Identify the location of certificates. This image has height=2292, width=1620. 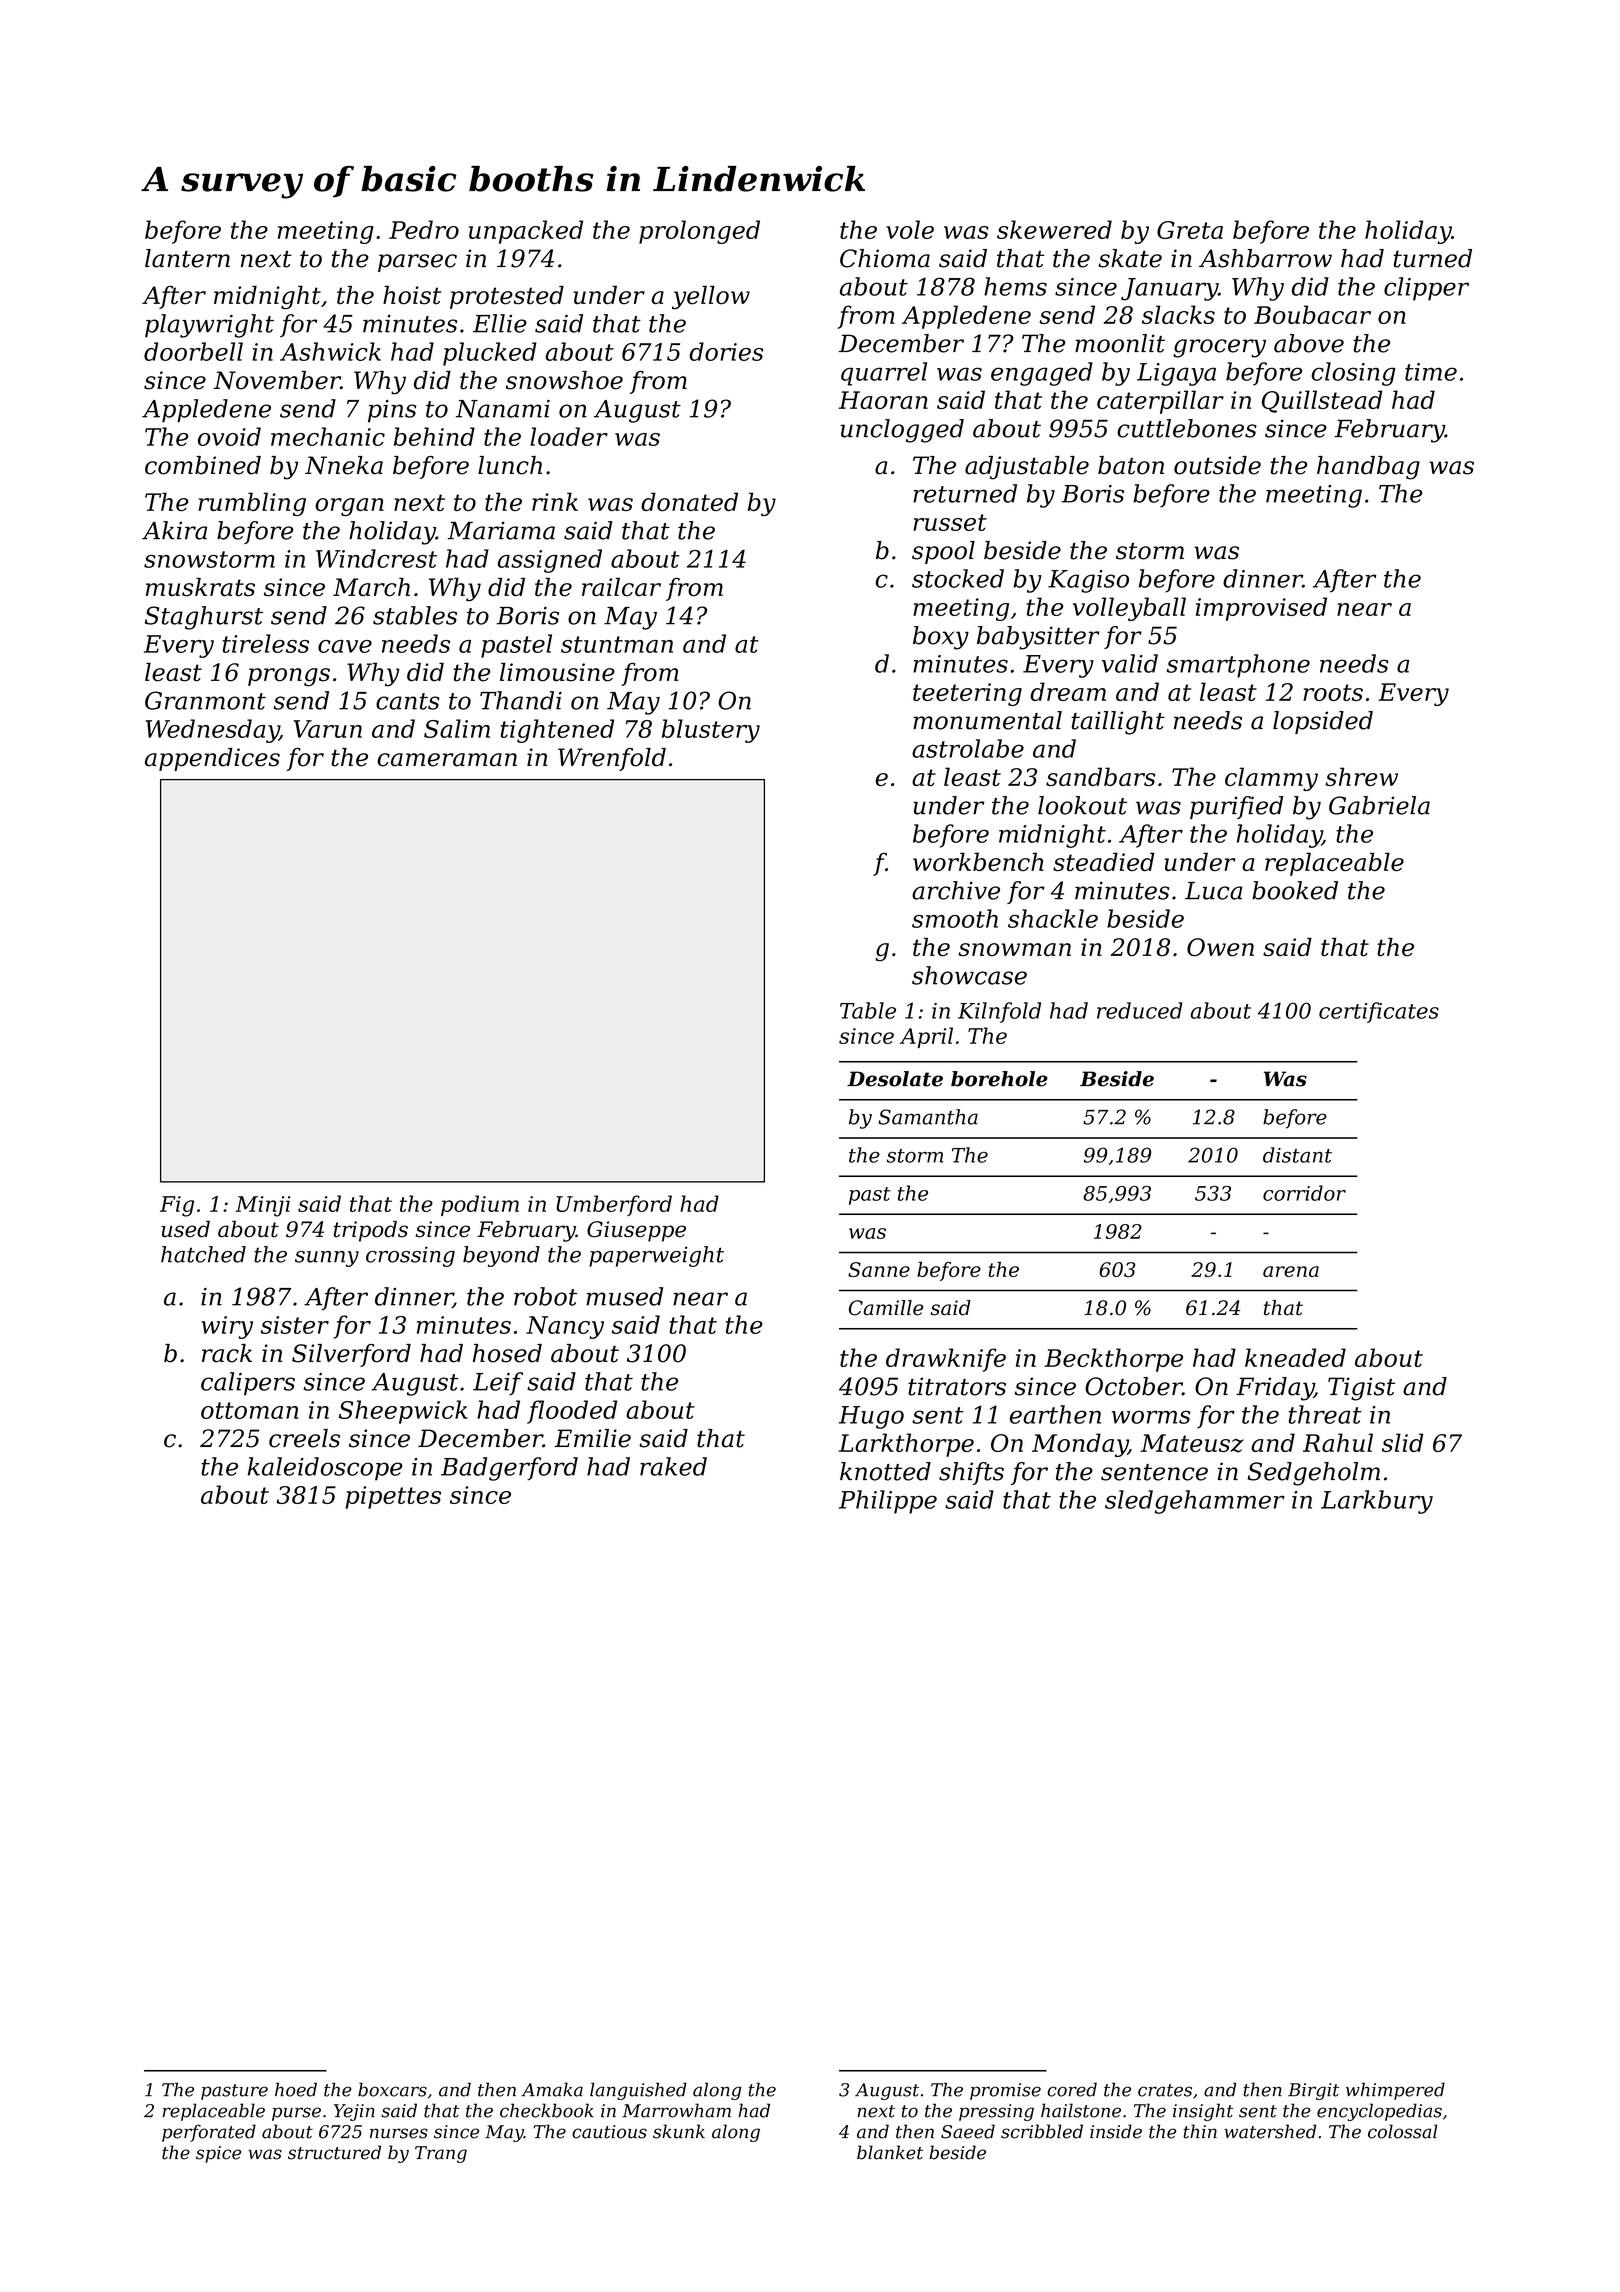
(1379, 1012).
